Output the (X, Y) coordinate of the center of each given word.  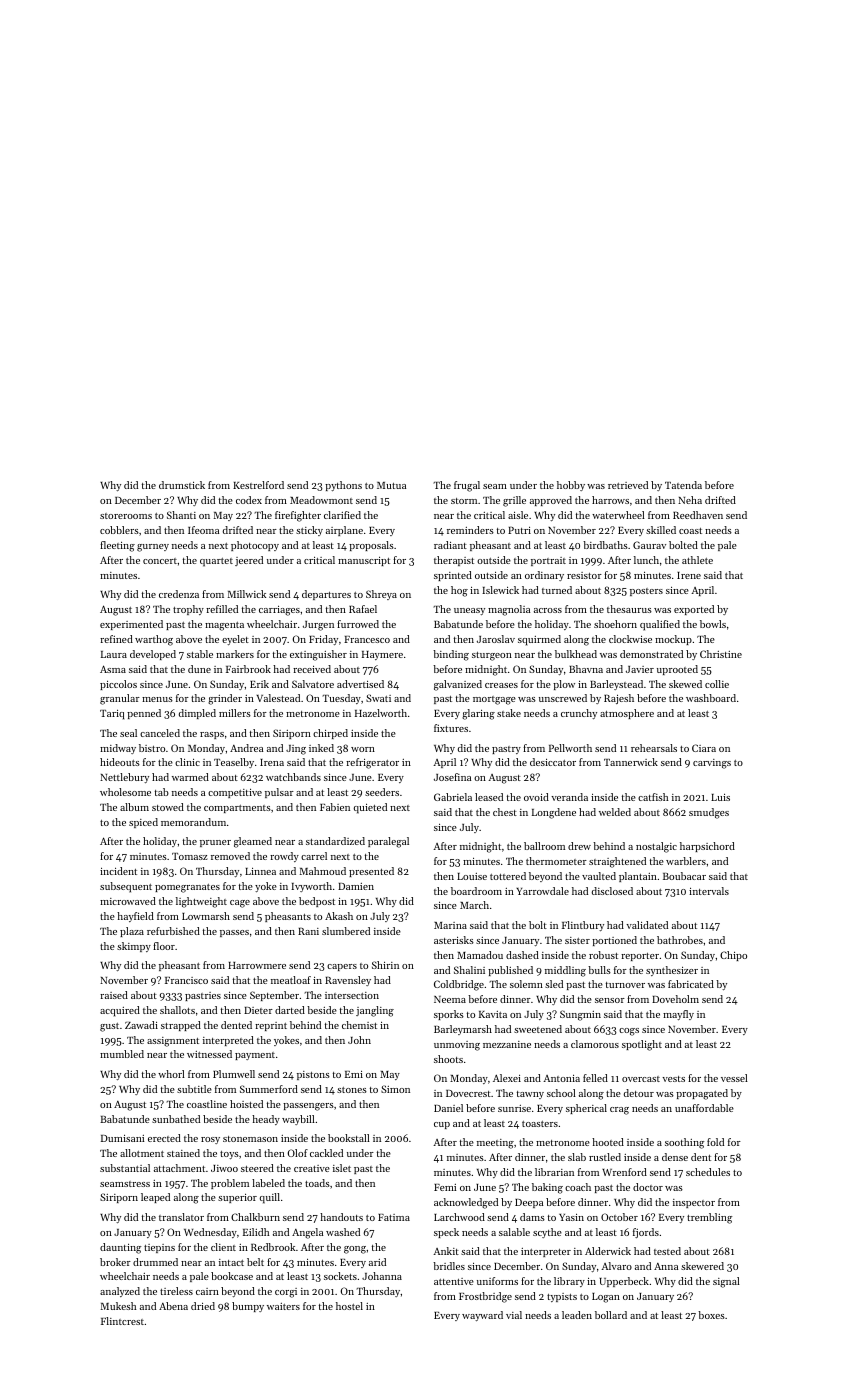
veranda (569, 797)
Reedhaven (698, 515)
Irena (272, 762)
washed (343, 1232)
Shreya (381, 595)
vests (673, 1079)
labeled (268, 1183)
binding (451, 655)
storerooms (126, 516)
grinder (225, 699)
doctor (648, 1187)
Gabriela (453, 797)
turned (557, 590)
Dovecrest (468, 1093)
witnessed (209, 1054)
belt (255, 1262)
